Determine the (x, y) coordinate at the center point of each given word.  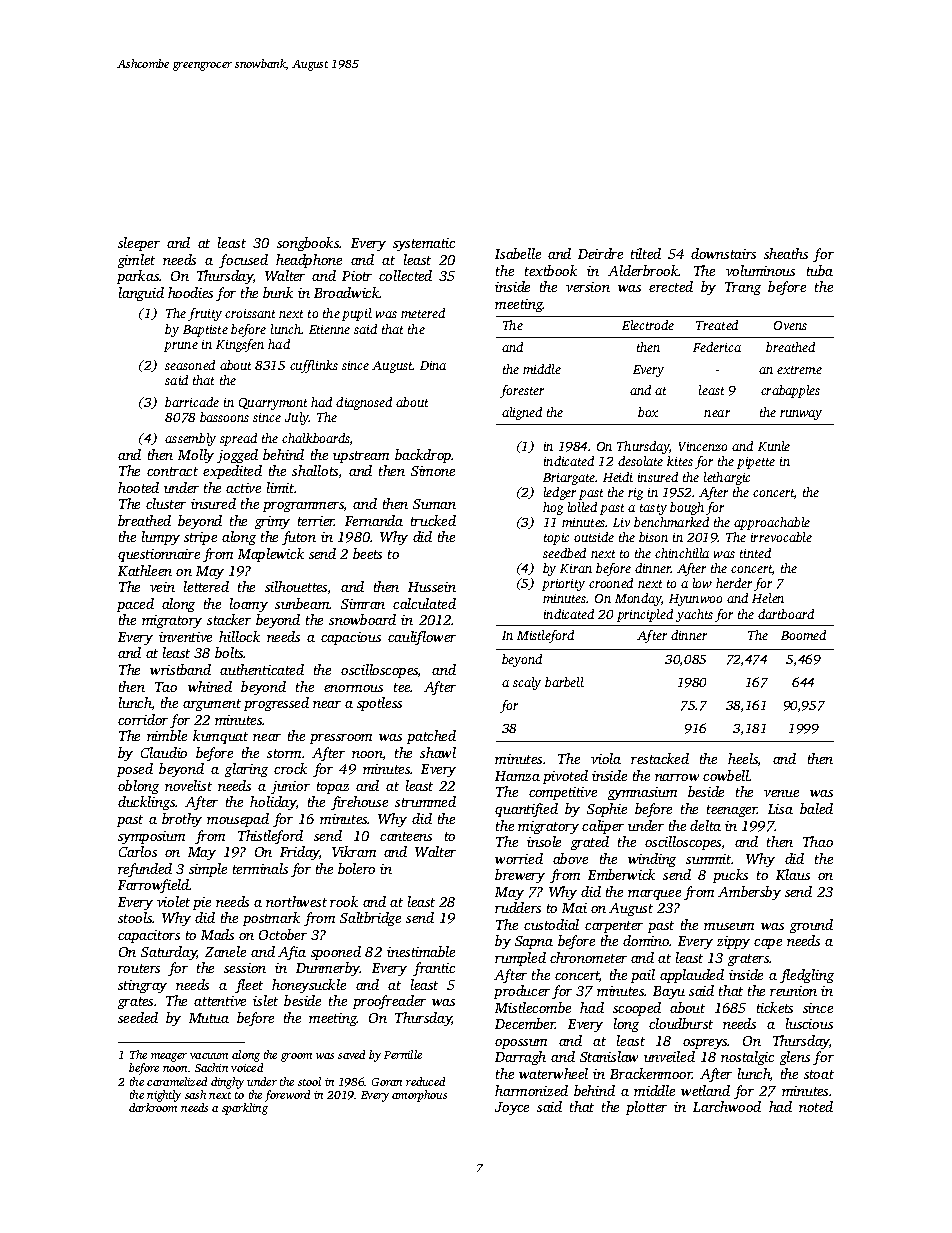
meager (169, 1057)
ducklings (147, 803)
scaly (527, 683)
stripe (200, 538)
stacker (229, 619)
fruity (205, 314)
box (648, 412)
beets (367, 553)
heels (743, 758)
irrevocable (781, 537)
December (525, 1023)
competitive (563, 793)
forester (522, 391)
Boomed (803, 635)
